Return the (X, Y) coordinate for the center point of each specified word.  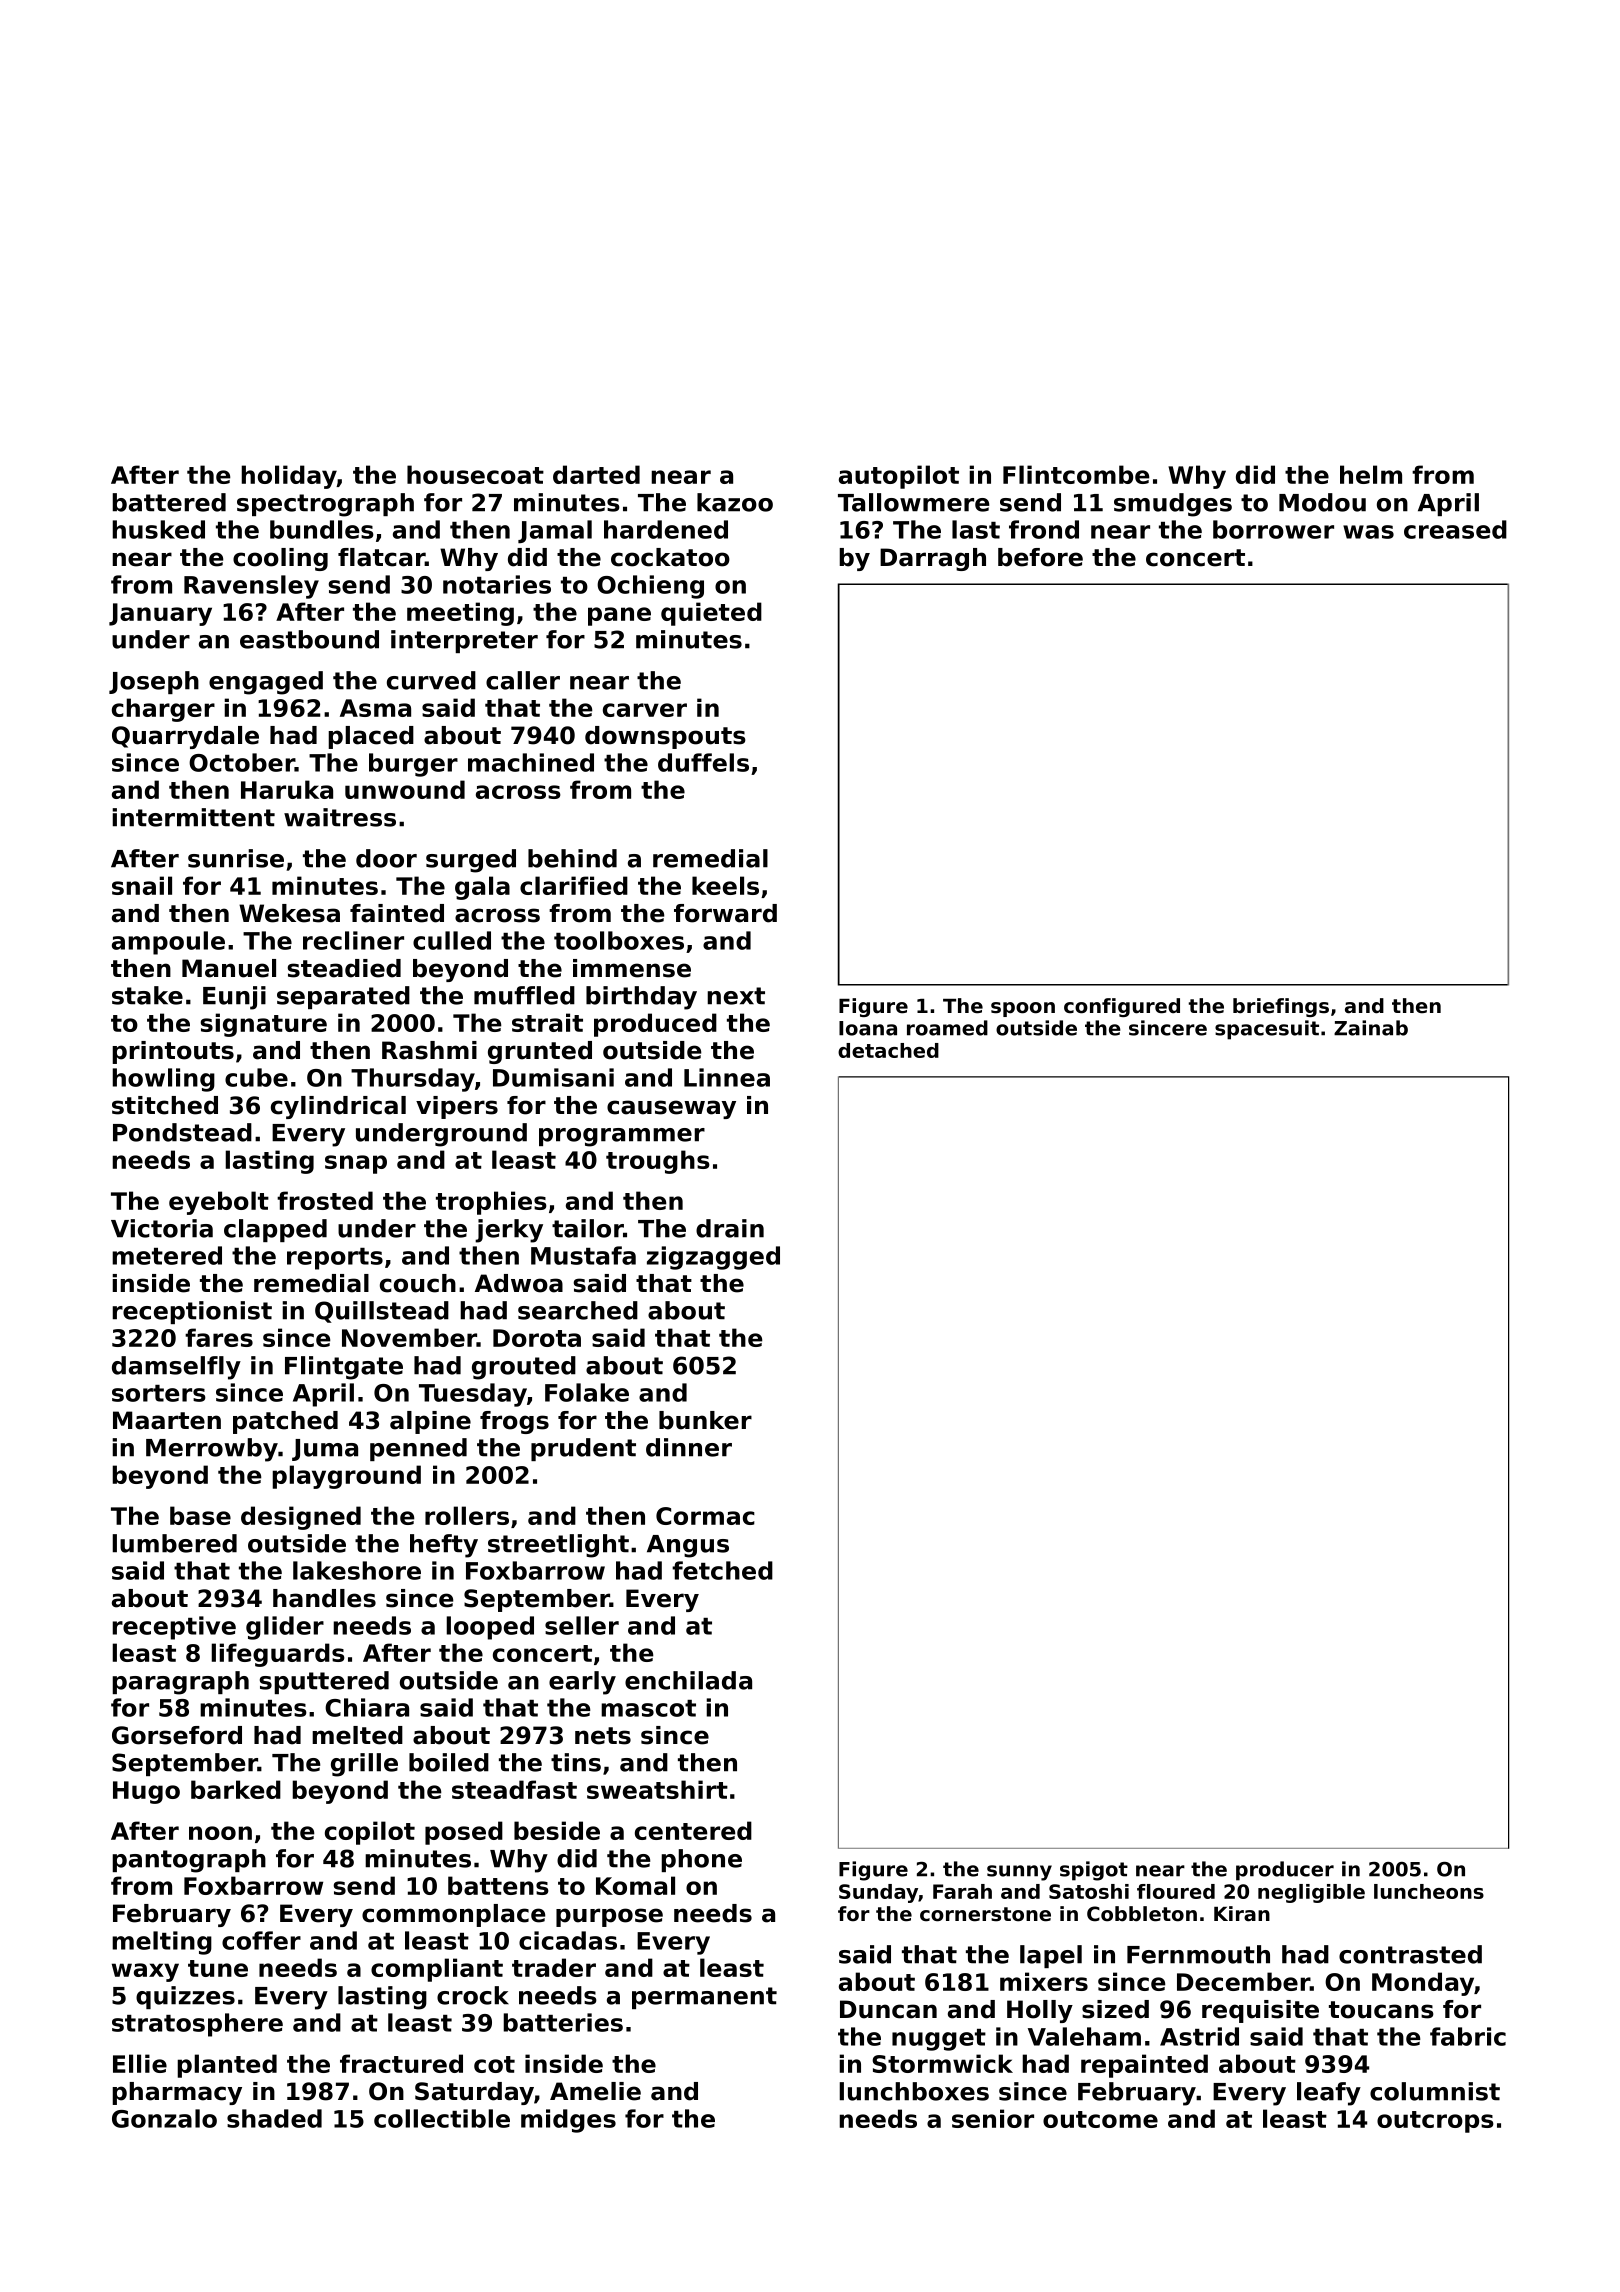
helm (1371, 474)
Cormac (705, 1516)
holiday (289, 477)
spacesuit (1267, 1030)
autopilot (899, 477)
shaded (274, 2118)
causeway (671, 1109)
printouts (173, 1052)
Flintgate (344, 1368)
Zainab (1371, 1028)
